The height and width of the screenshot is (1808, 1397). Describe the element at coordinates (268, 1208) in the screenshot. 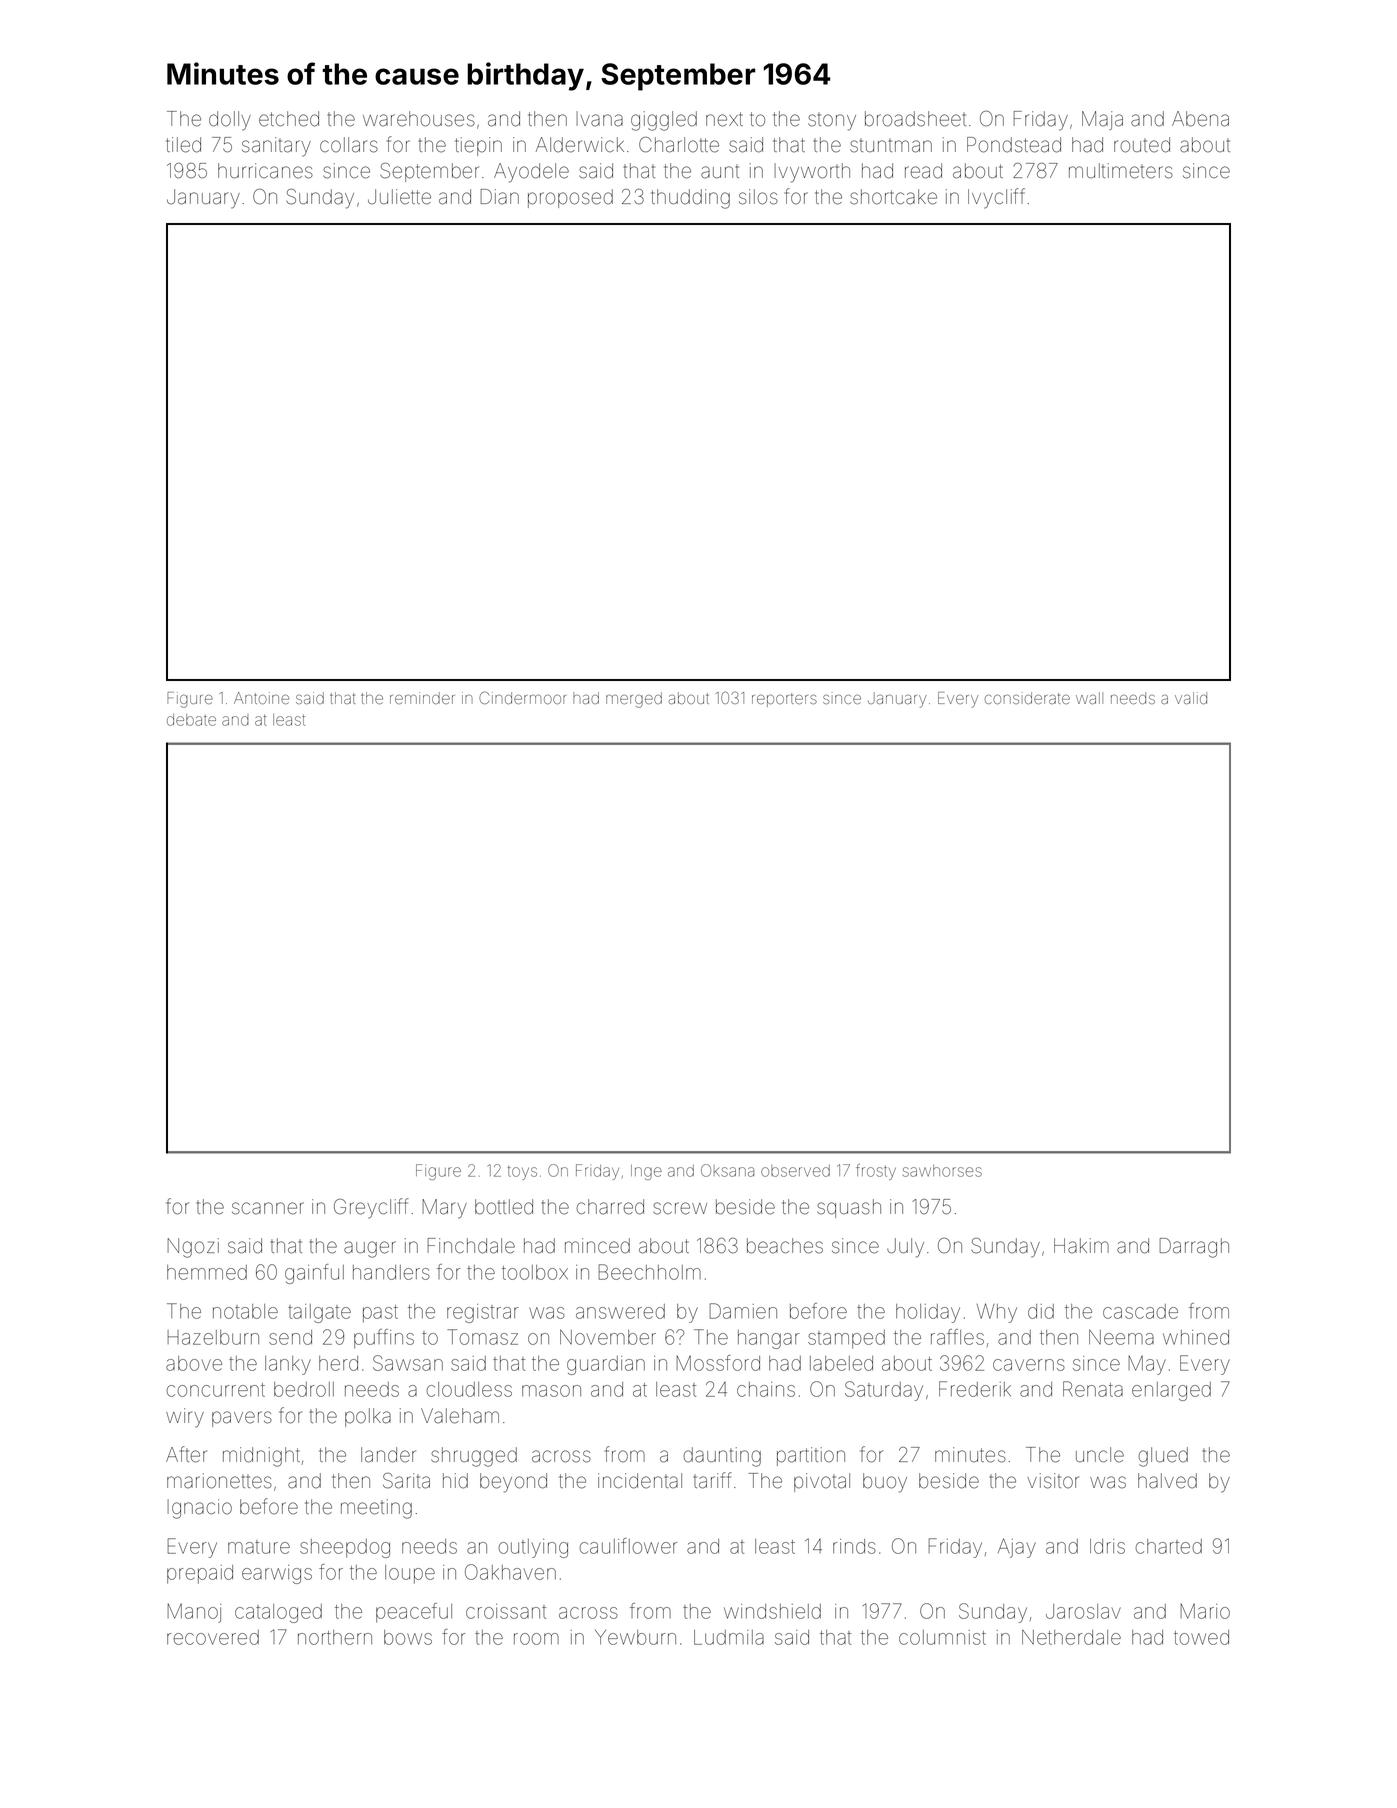

I see `scanner` at that location.
